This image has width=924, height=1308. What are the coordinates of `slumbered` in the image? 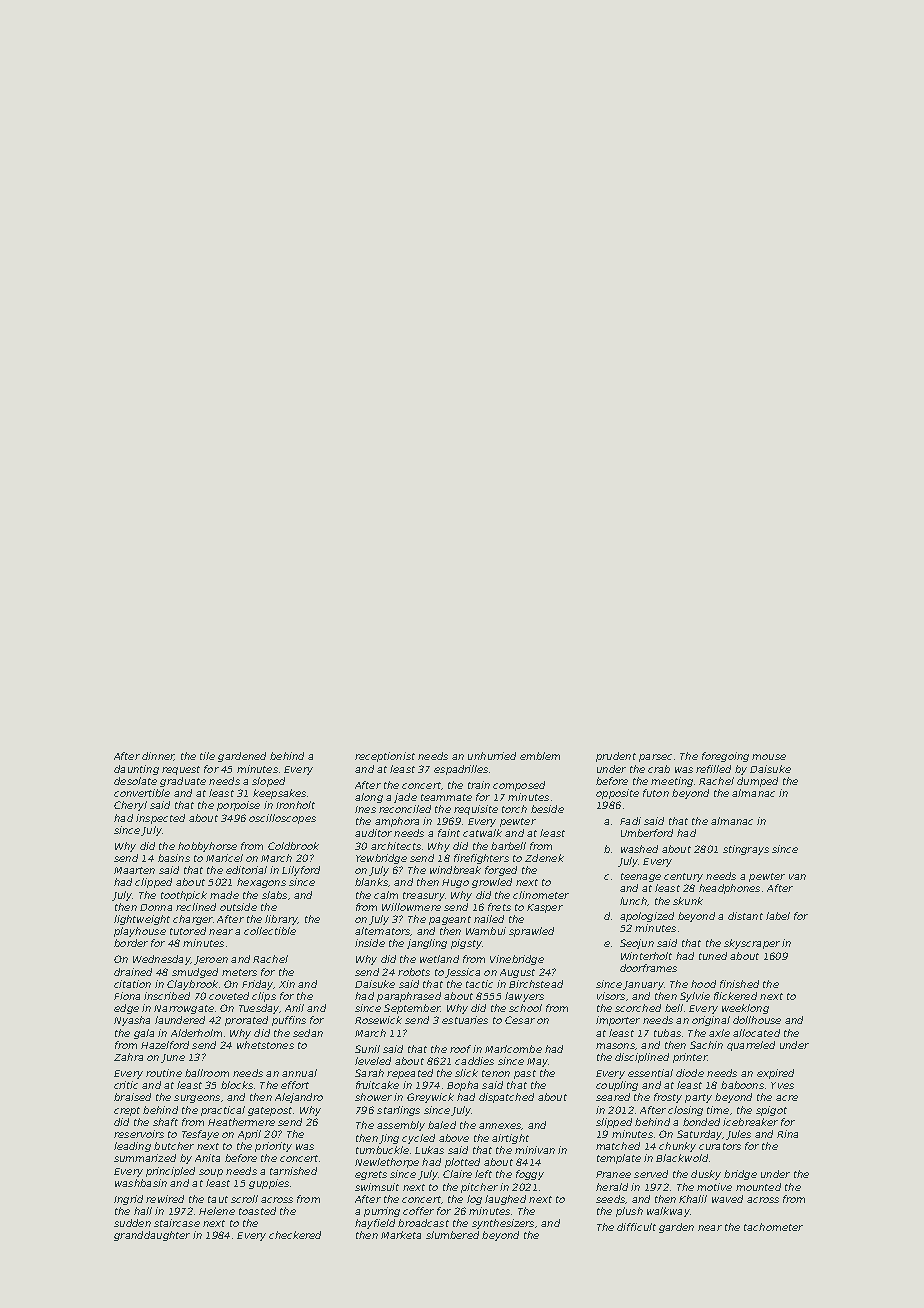 It's located at (452, 1235).
